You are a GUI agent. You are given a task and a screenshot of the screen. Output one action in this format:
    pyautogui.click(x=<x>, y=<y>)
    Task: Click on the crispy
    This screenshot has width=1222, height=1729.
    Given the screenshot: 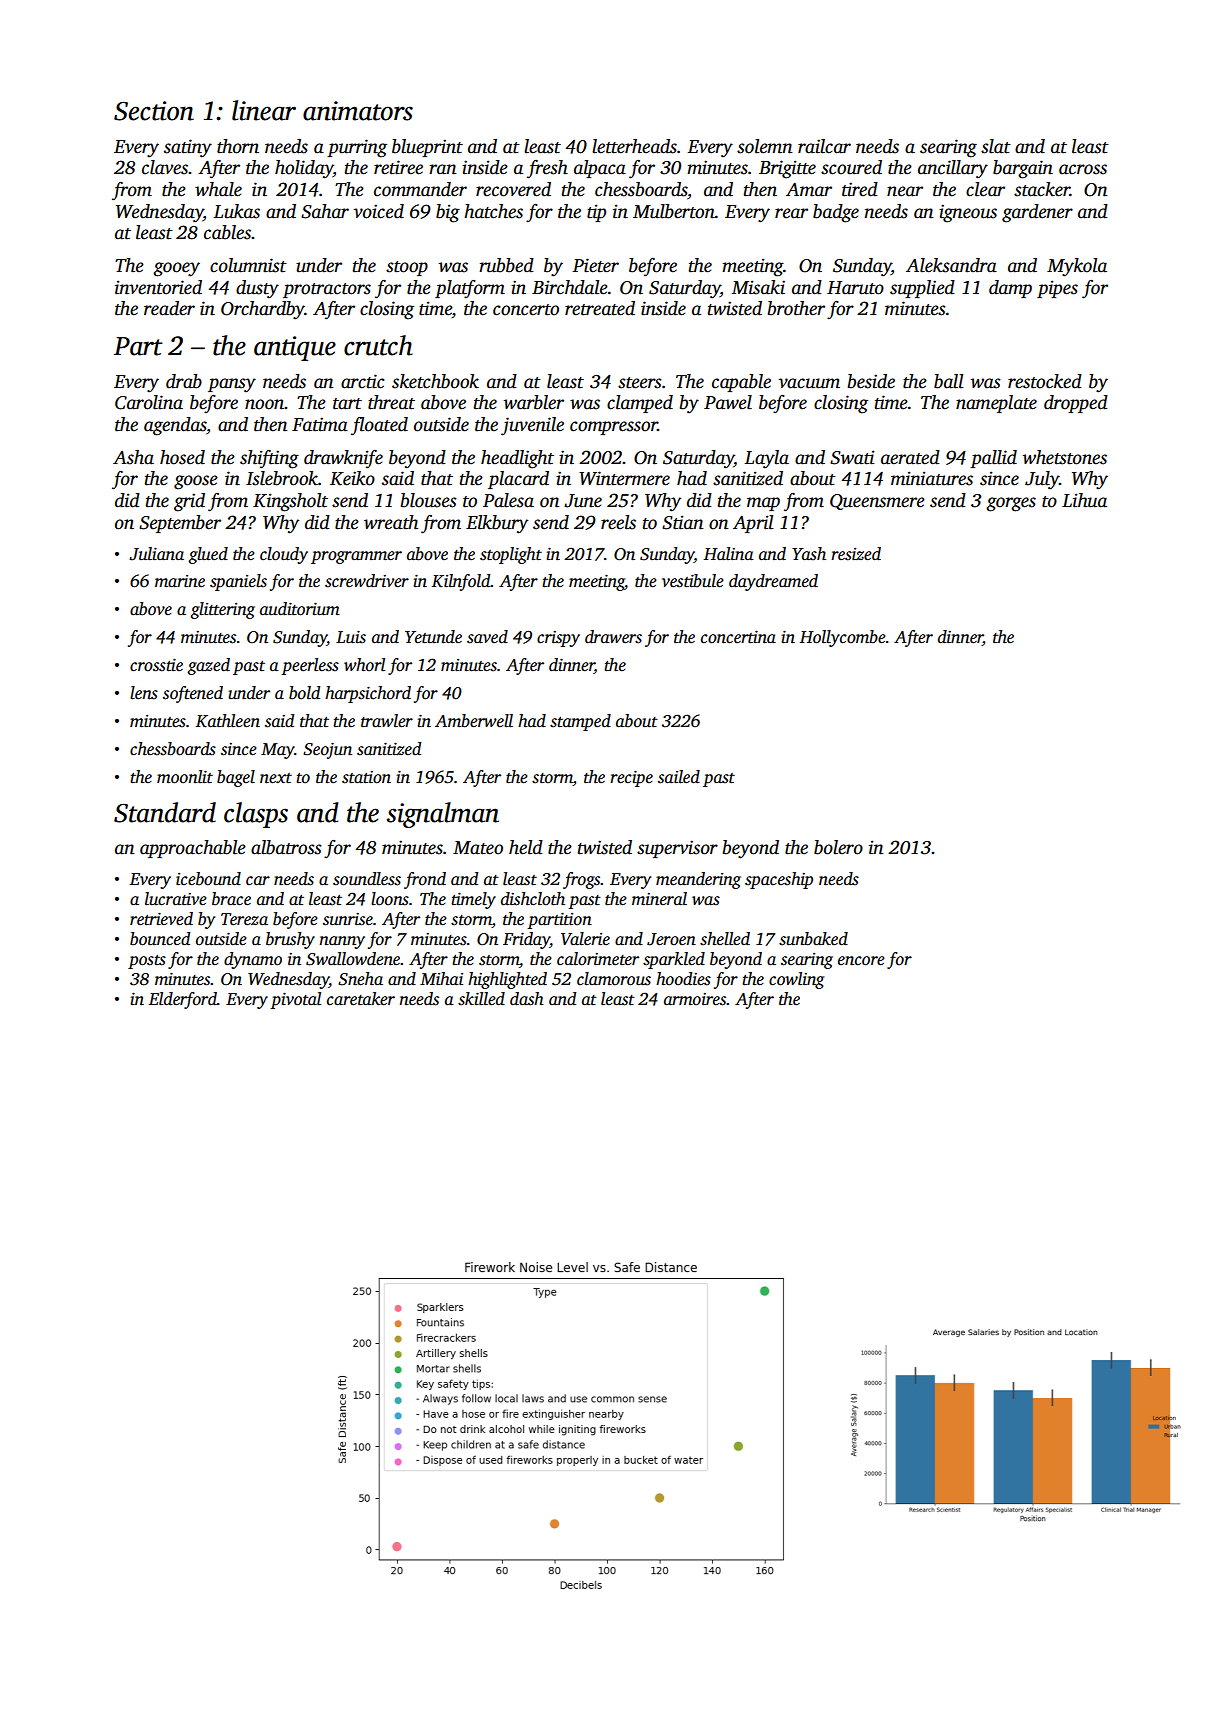 What is the action you would take?
    pyautogui.click(x=558, y=639)
